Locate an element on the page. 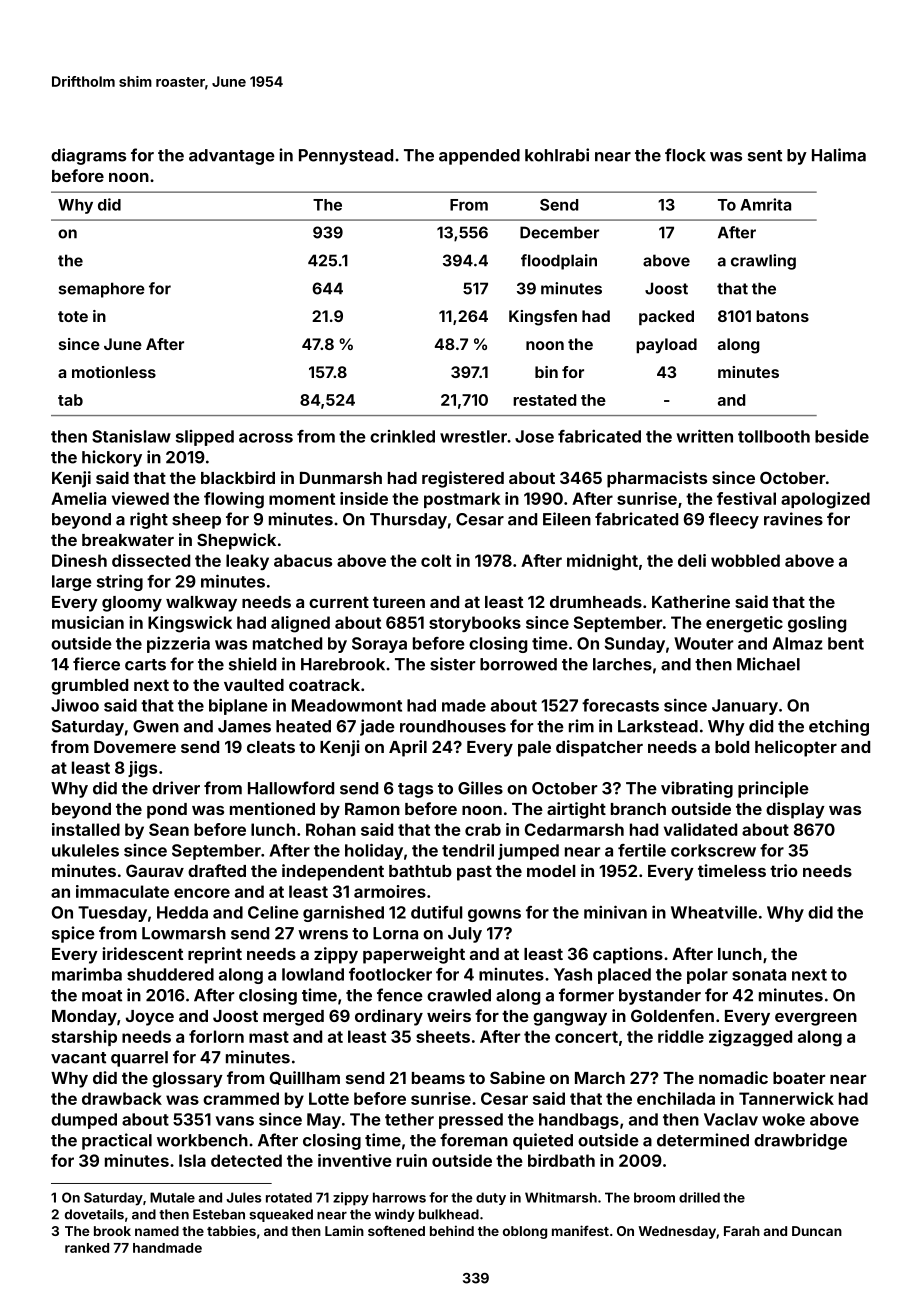 This image has width=924, height=1314. Halima is located at coordinates (839, 155).
